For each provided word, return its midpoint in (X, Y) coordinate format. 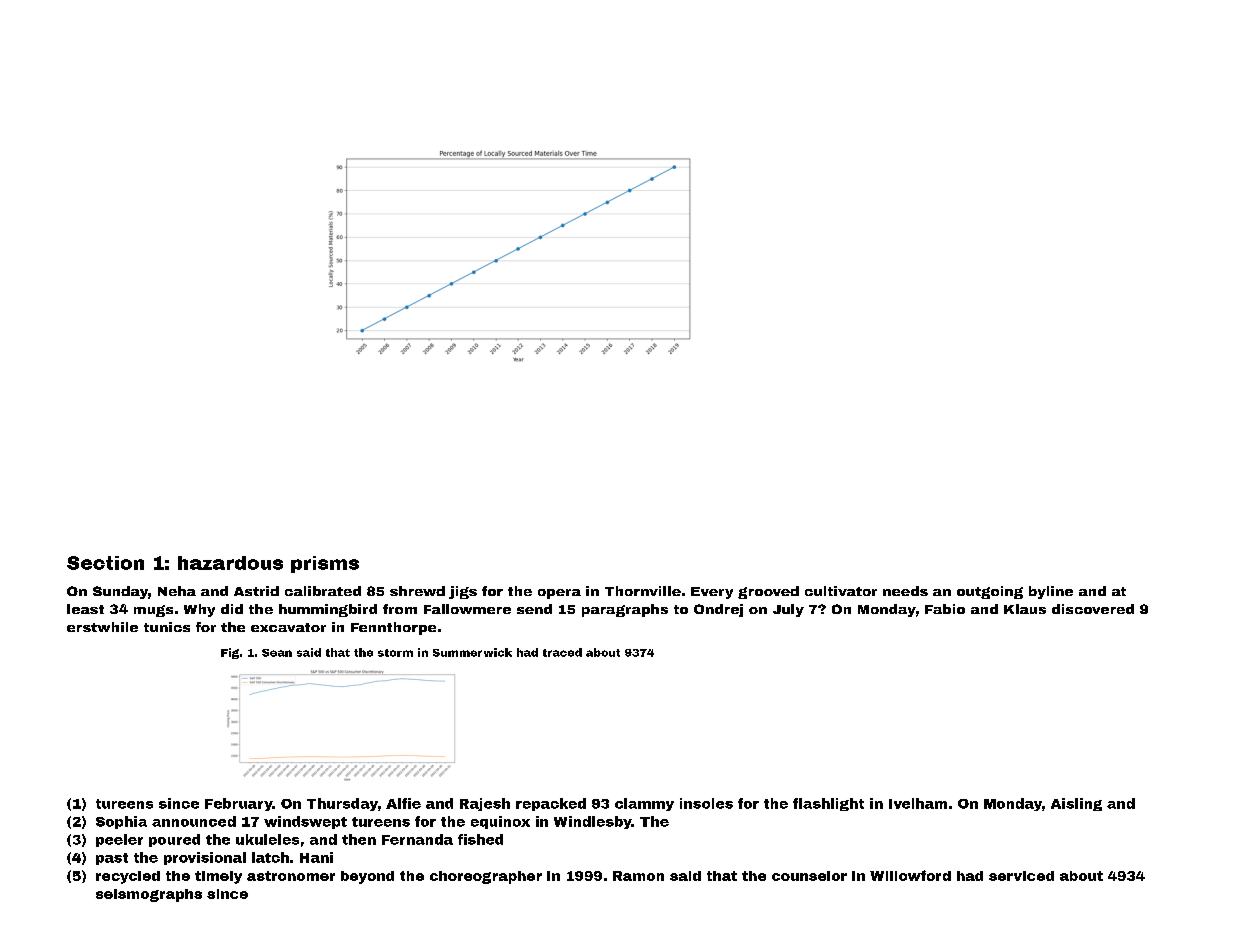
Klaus (1025, 609)
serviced (1021, 876)
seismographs (149, 895)
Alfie (403, 803)
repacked (551, 804)
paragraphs (625, 610)
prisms (325, 564)
